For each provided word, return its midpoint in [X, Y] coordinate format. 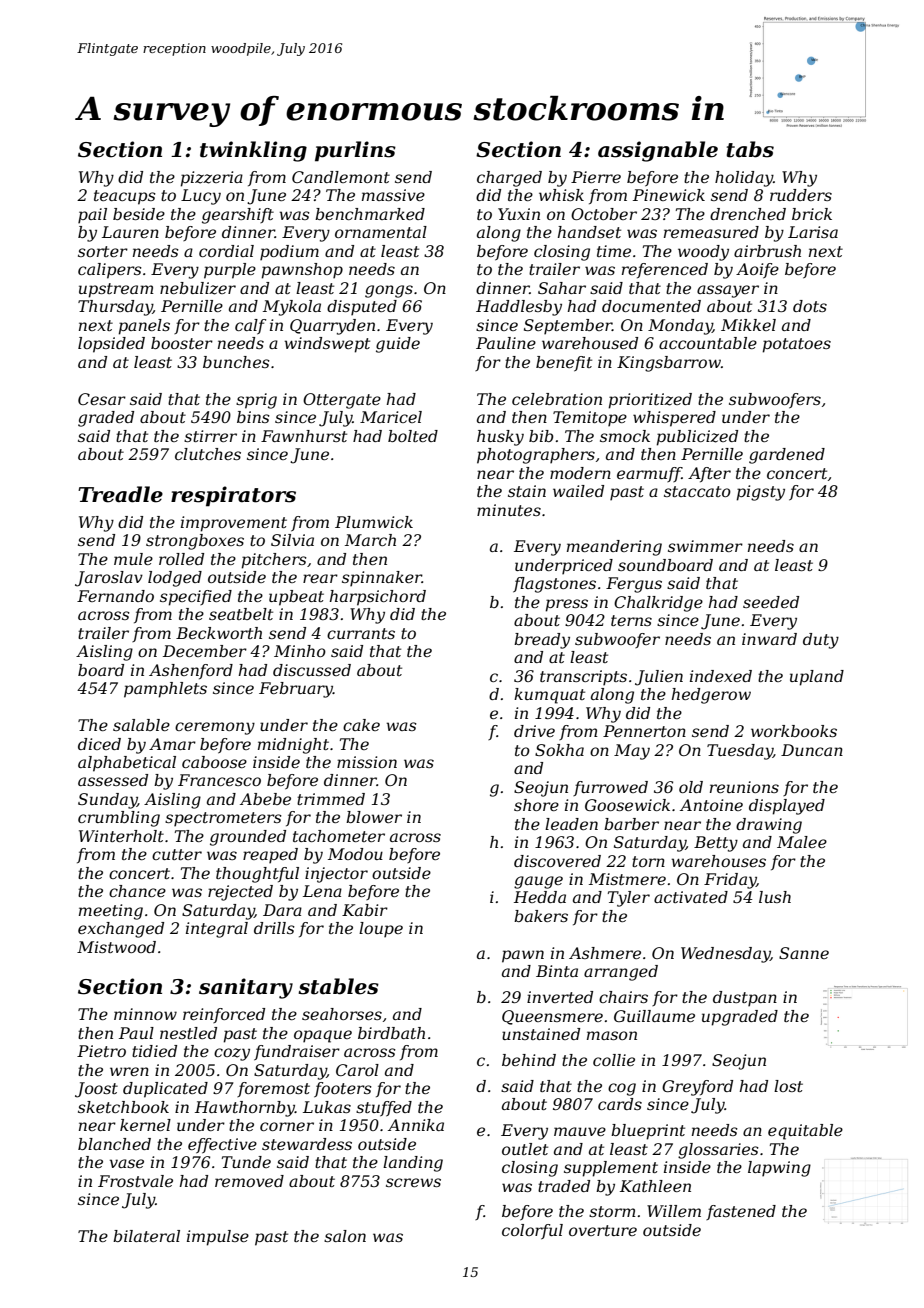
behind [529, 1060]
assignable [658, 151]
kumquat [549, 696]
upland [817, 678]
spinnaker [382, 579]
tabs [750, 149]
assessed [113, 780]
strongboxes [195, 542]
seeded [771, 602]
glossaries [718, 1151]
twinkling [253, 151]
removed [249, 1181]
